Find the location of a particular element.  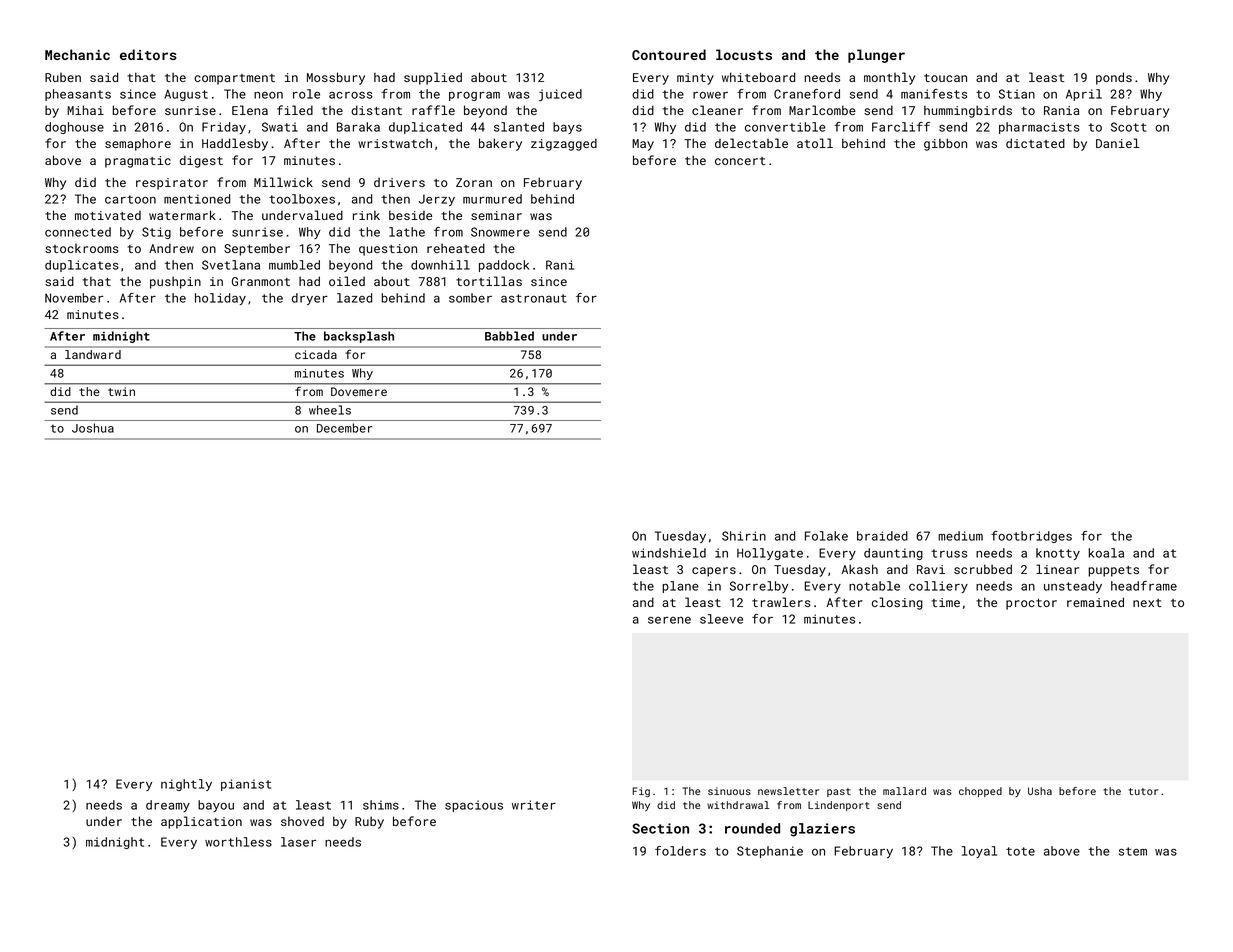

footbridges is located at coordinates (1031, 537).
